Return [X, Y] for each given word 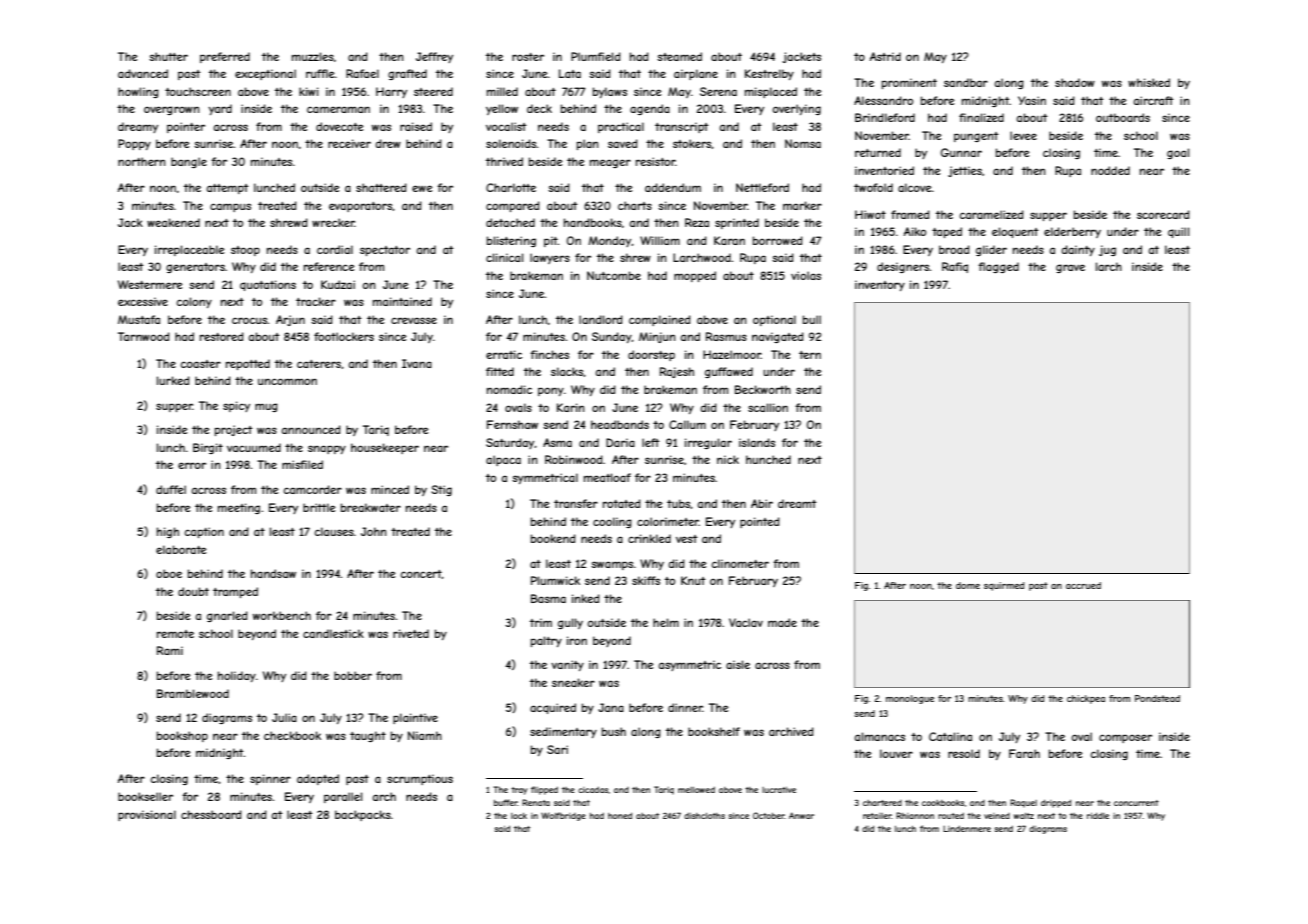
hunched [768, 459]
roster [528, 57]
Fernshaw [512, 424]
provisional [147, 815]
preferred [225, 57]
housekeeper [385, 448]
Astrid [885, 56]
